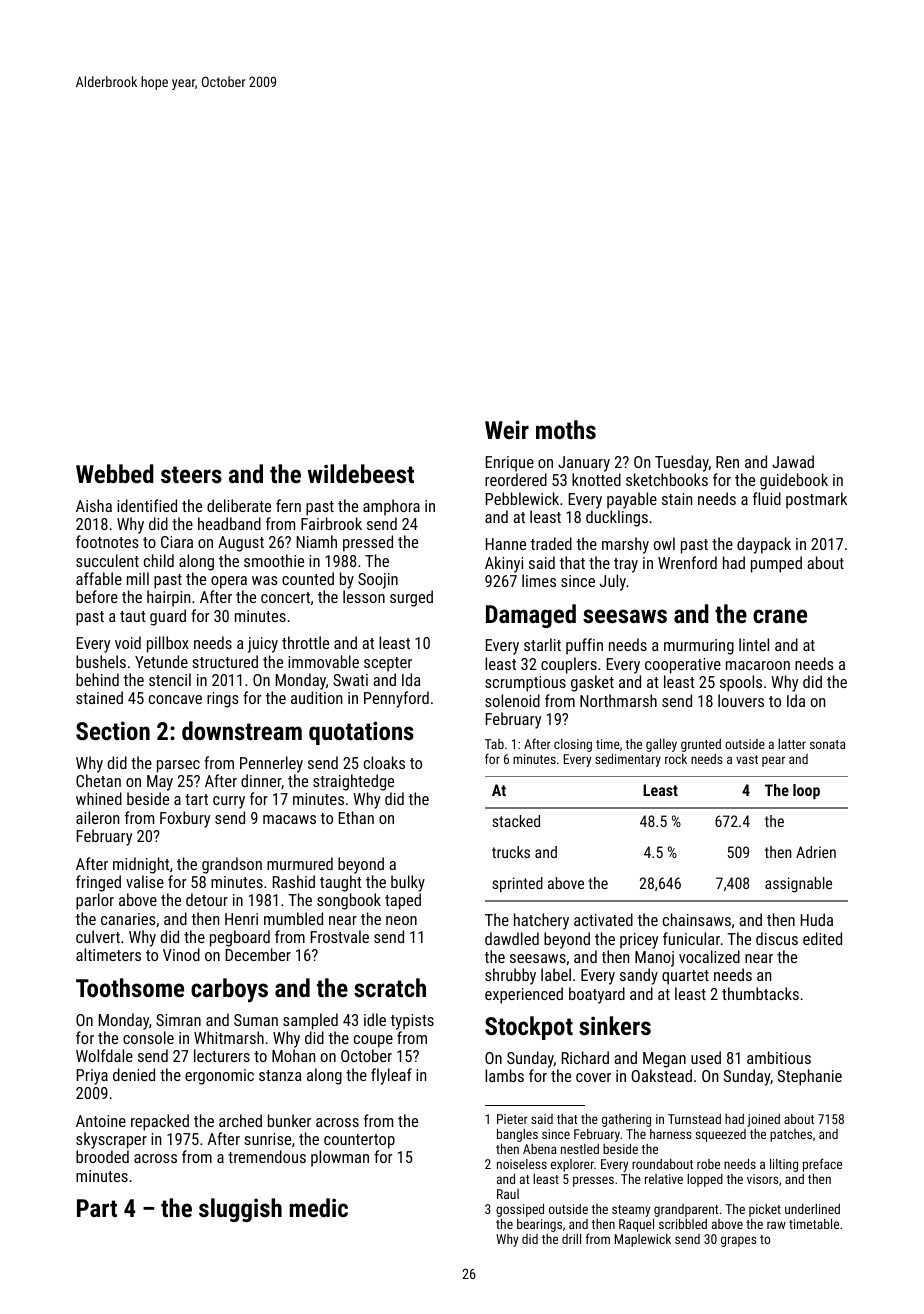  I want to click on Huda, so click(817, 919).
